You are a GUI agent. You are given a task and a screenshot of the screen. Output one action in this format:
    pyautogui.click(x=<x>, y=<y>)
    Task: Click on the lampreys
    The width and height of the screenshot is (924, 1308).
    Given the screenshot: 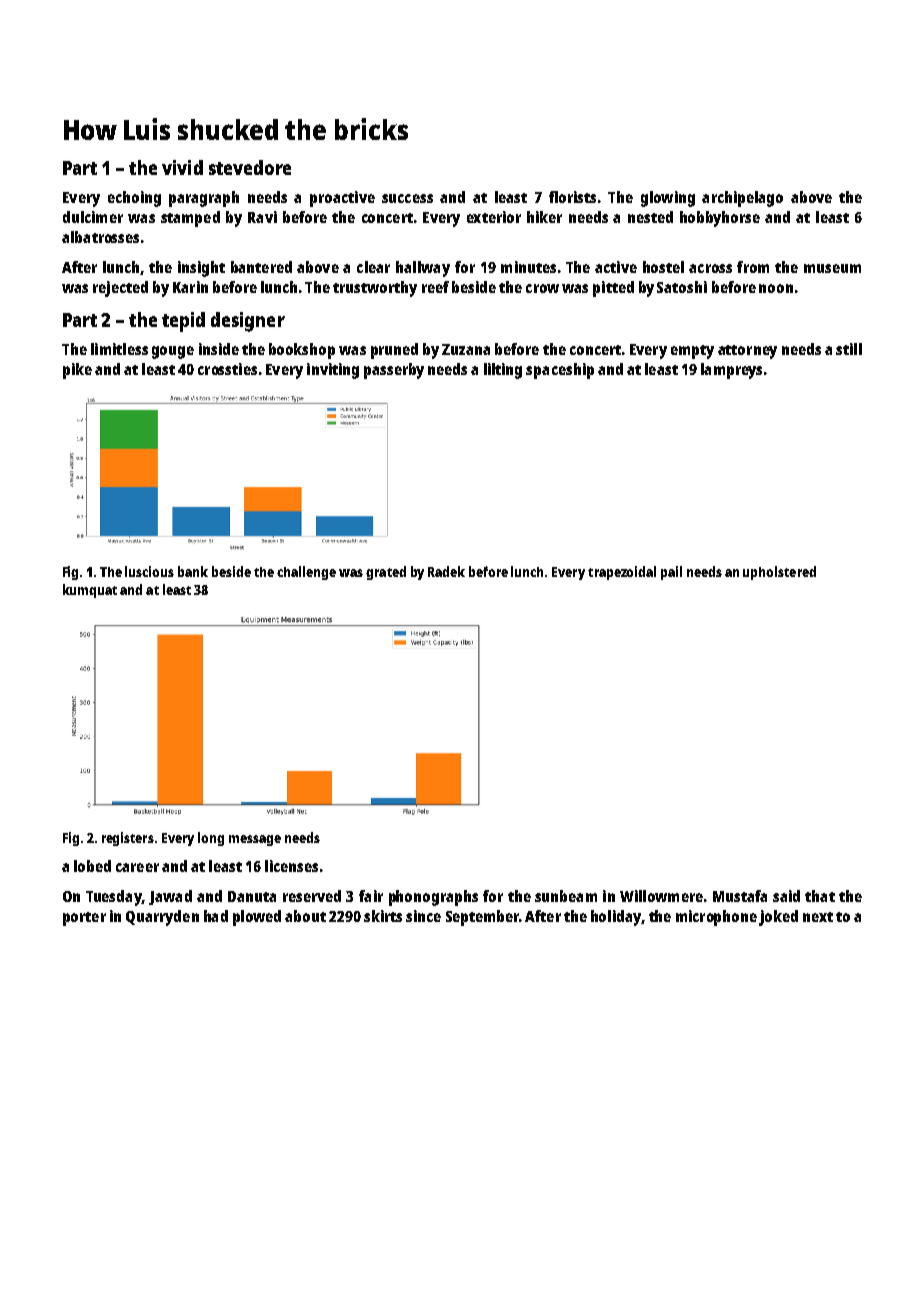 What is the action you would take?
    pyautogui.click(x=731, y=371)
